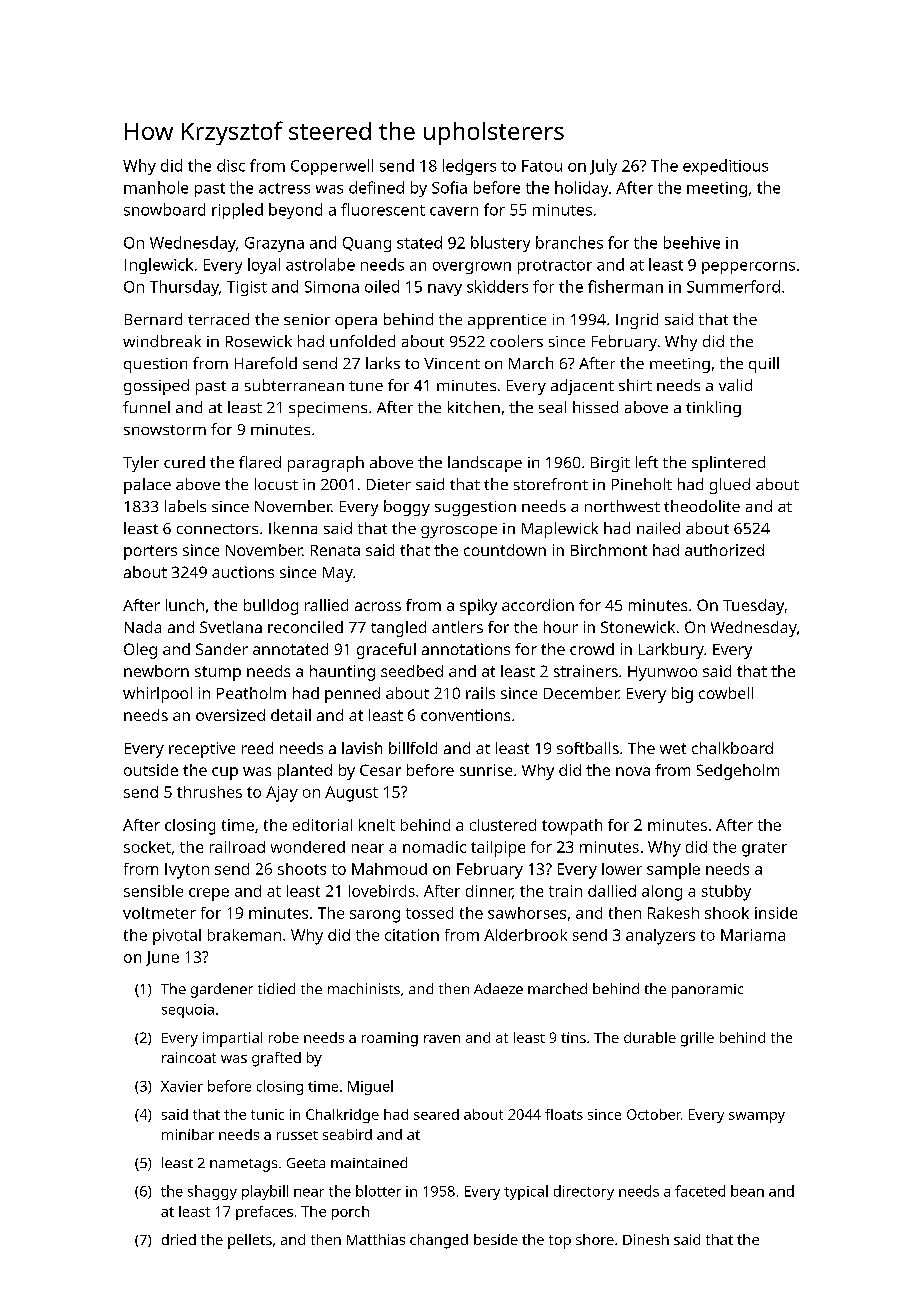 The width and height of the screenshot is (924, 1308). Describe the element at coordinates (581, 693) in the screenshot. I see `December` at that location.
